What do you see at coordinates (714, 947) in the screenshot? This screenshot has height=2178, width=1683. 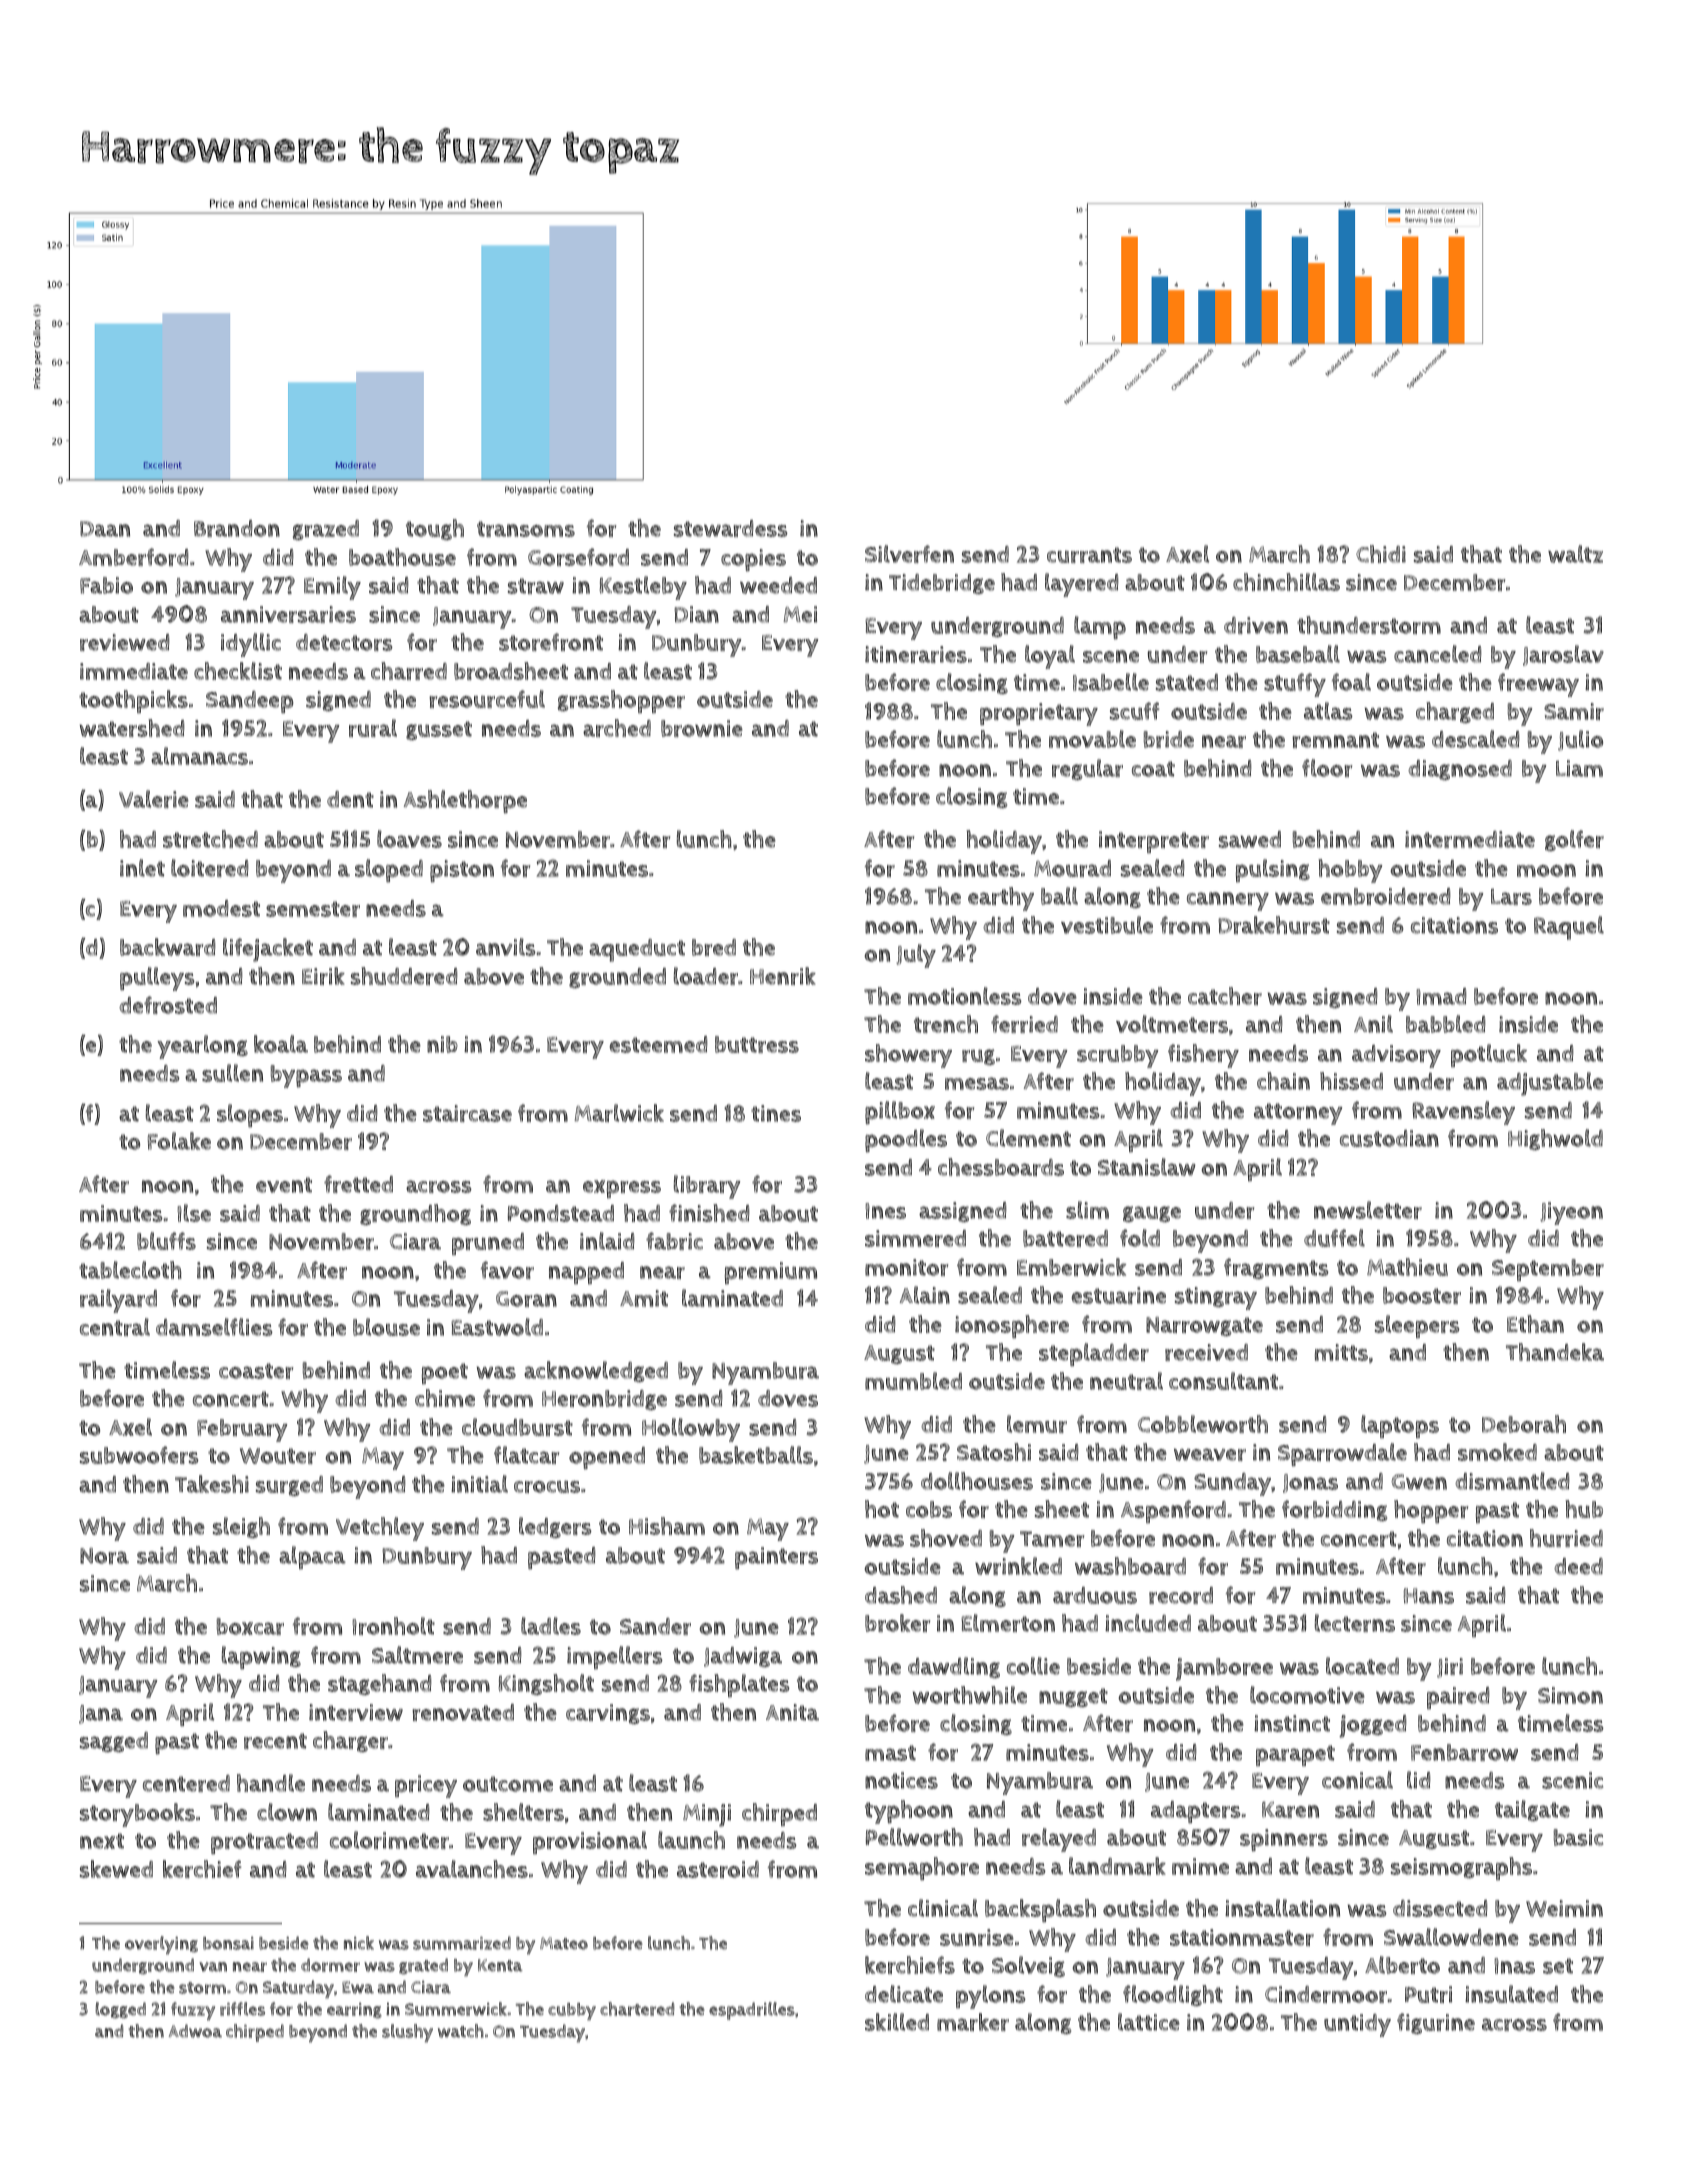 I see `bred` at bounding box center [714, 947].
